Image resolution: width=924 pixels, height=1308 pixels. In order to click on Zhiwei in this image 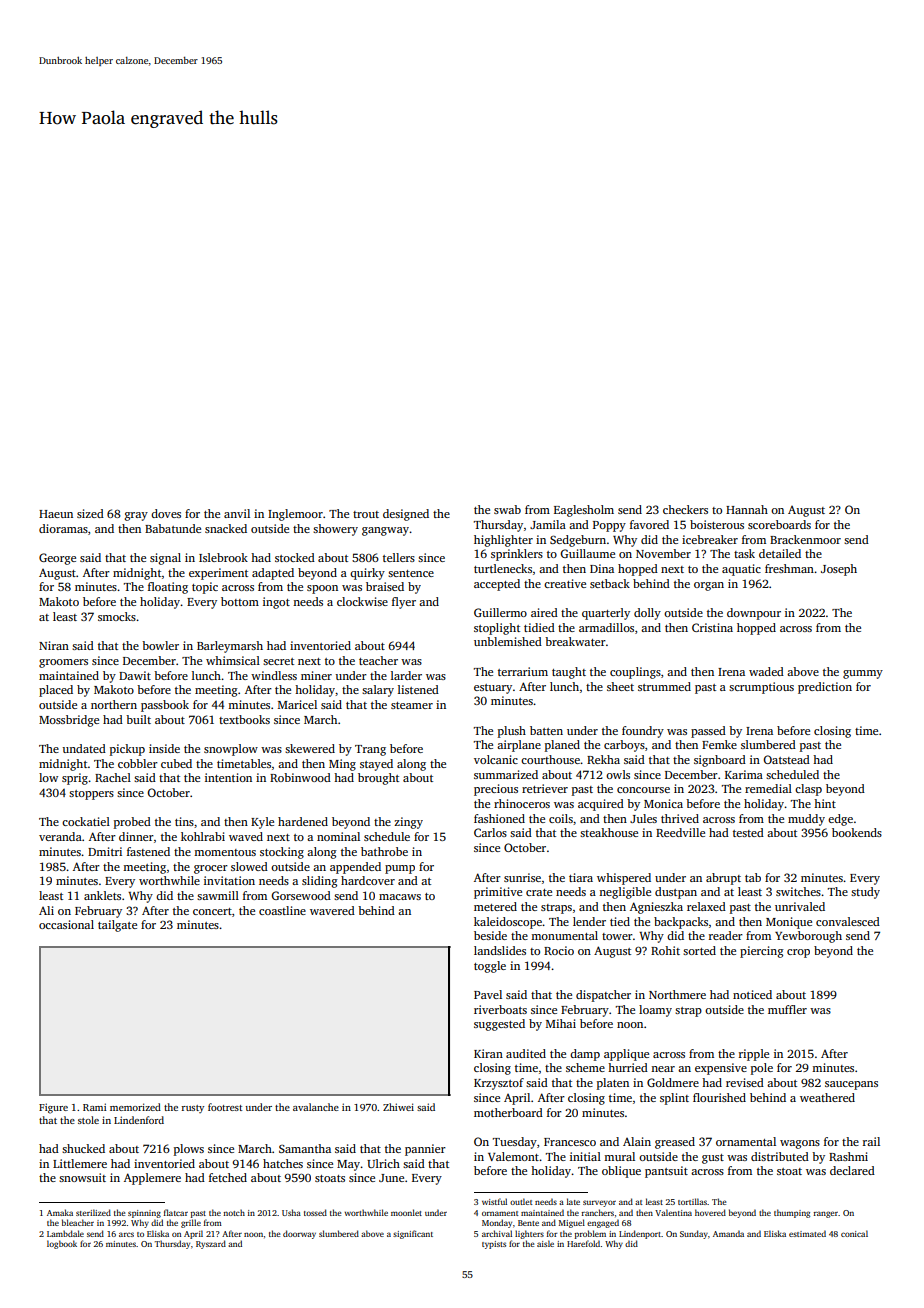, I will do `click(398, 1107)`.
